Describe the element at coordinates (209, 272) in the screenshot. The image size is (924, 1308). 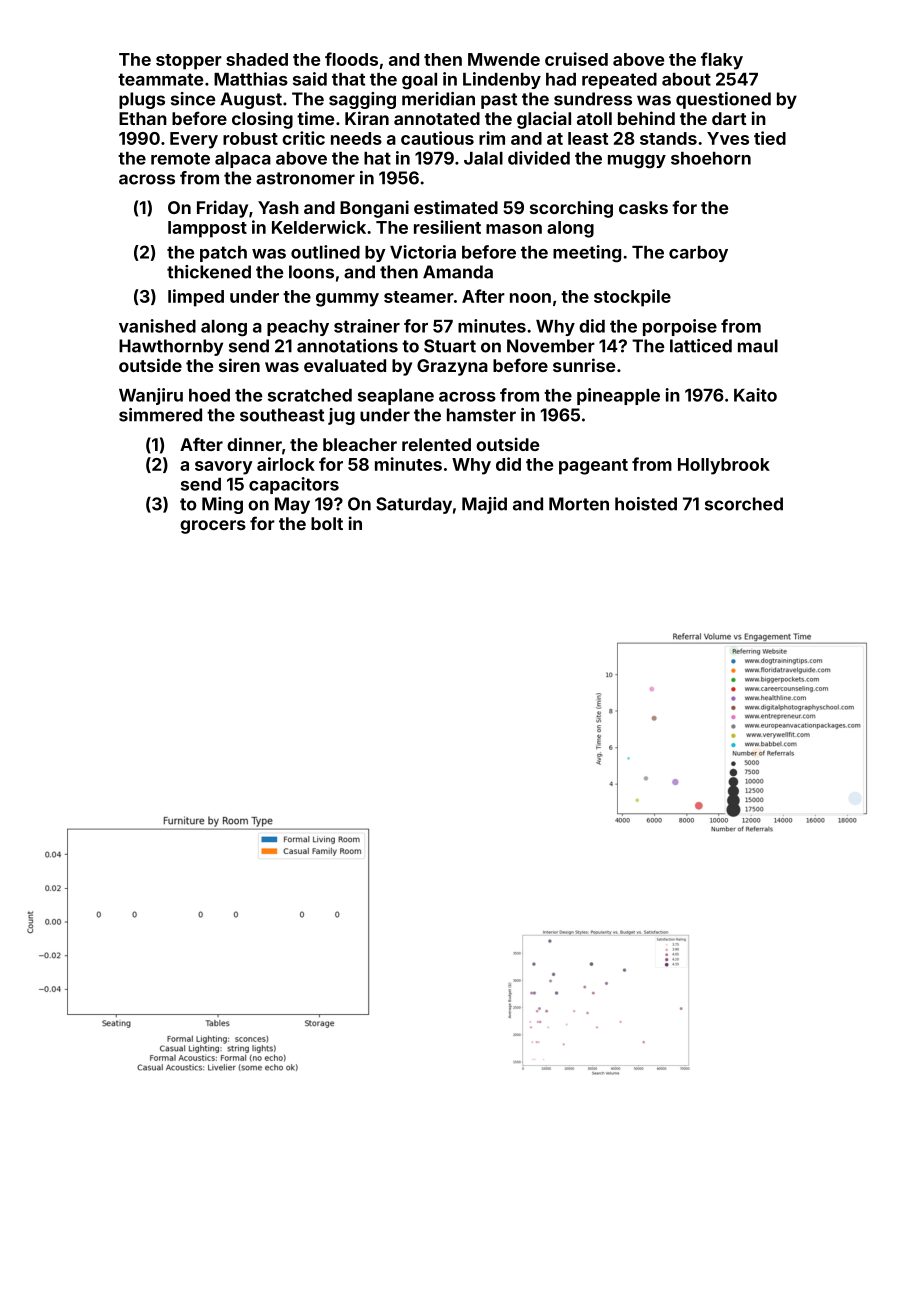
I see `thickened` at that location.
